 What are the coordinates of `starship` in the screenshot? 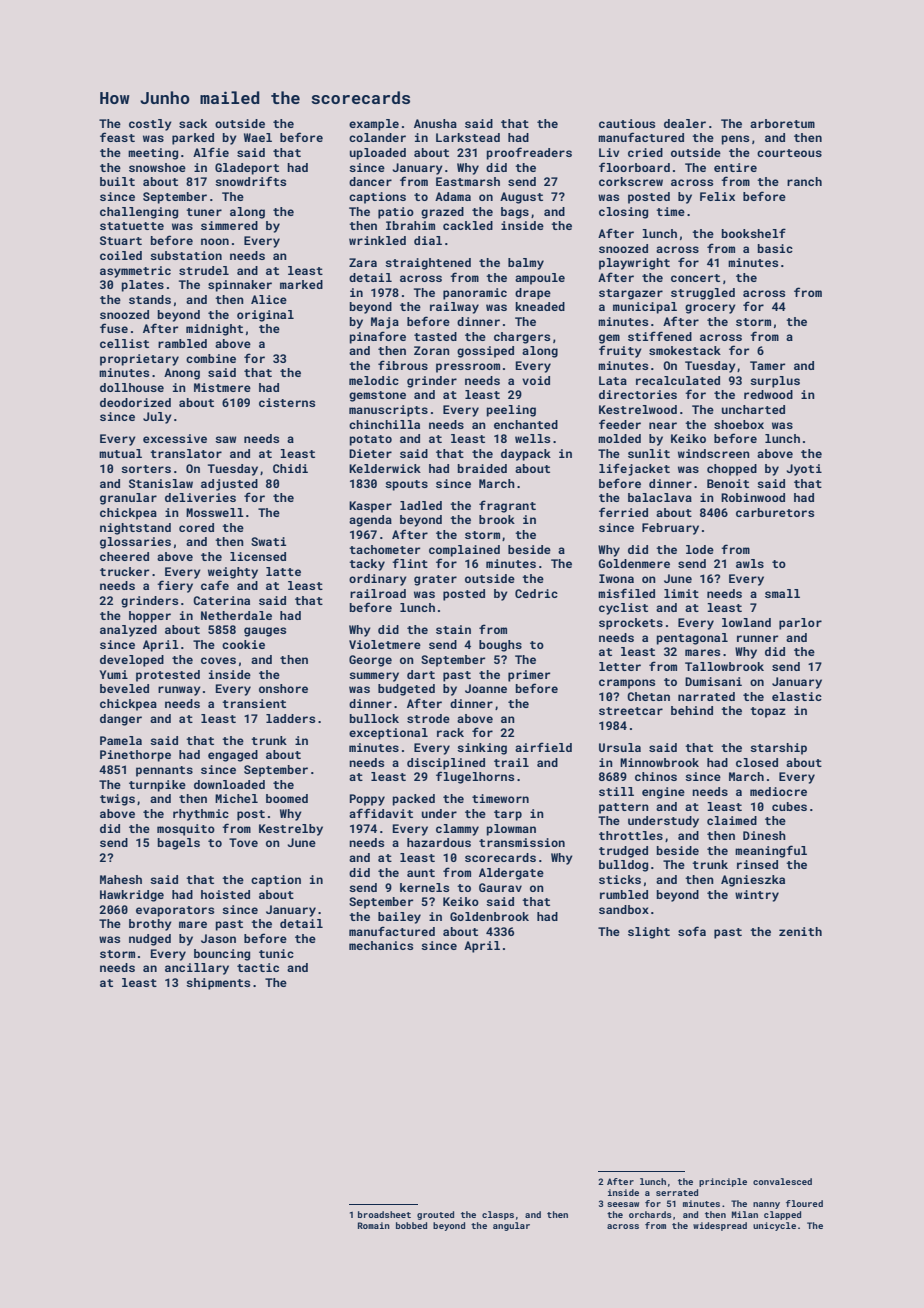 It's located at (778, 749).
